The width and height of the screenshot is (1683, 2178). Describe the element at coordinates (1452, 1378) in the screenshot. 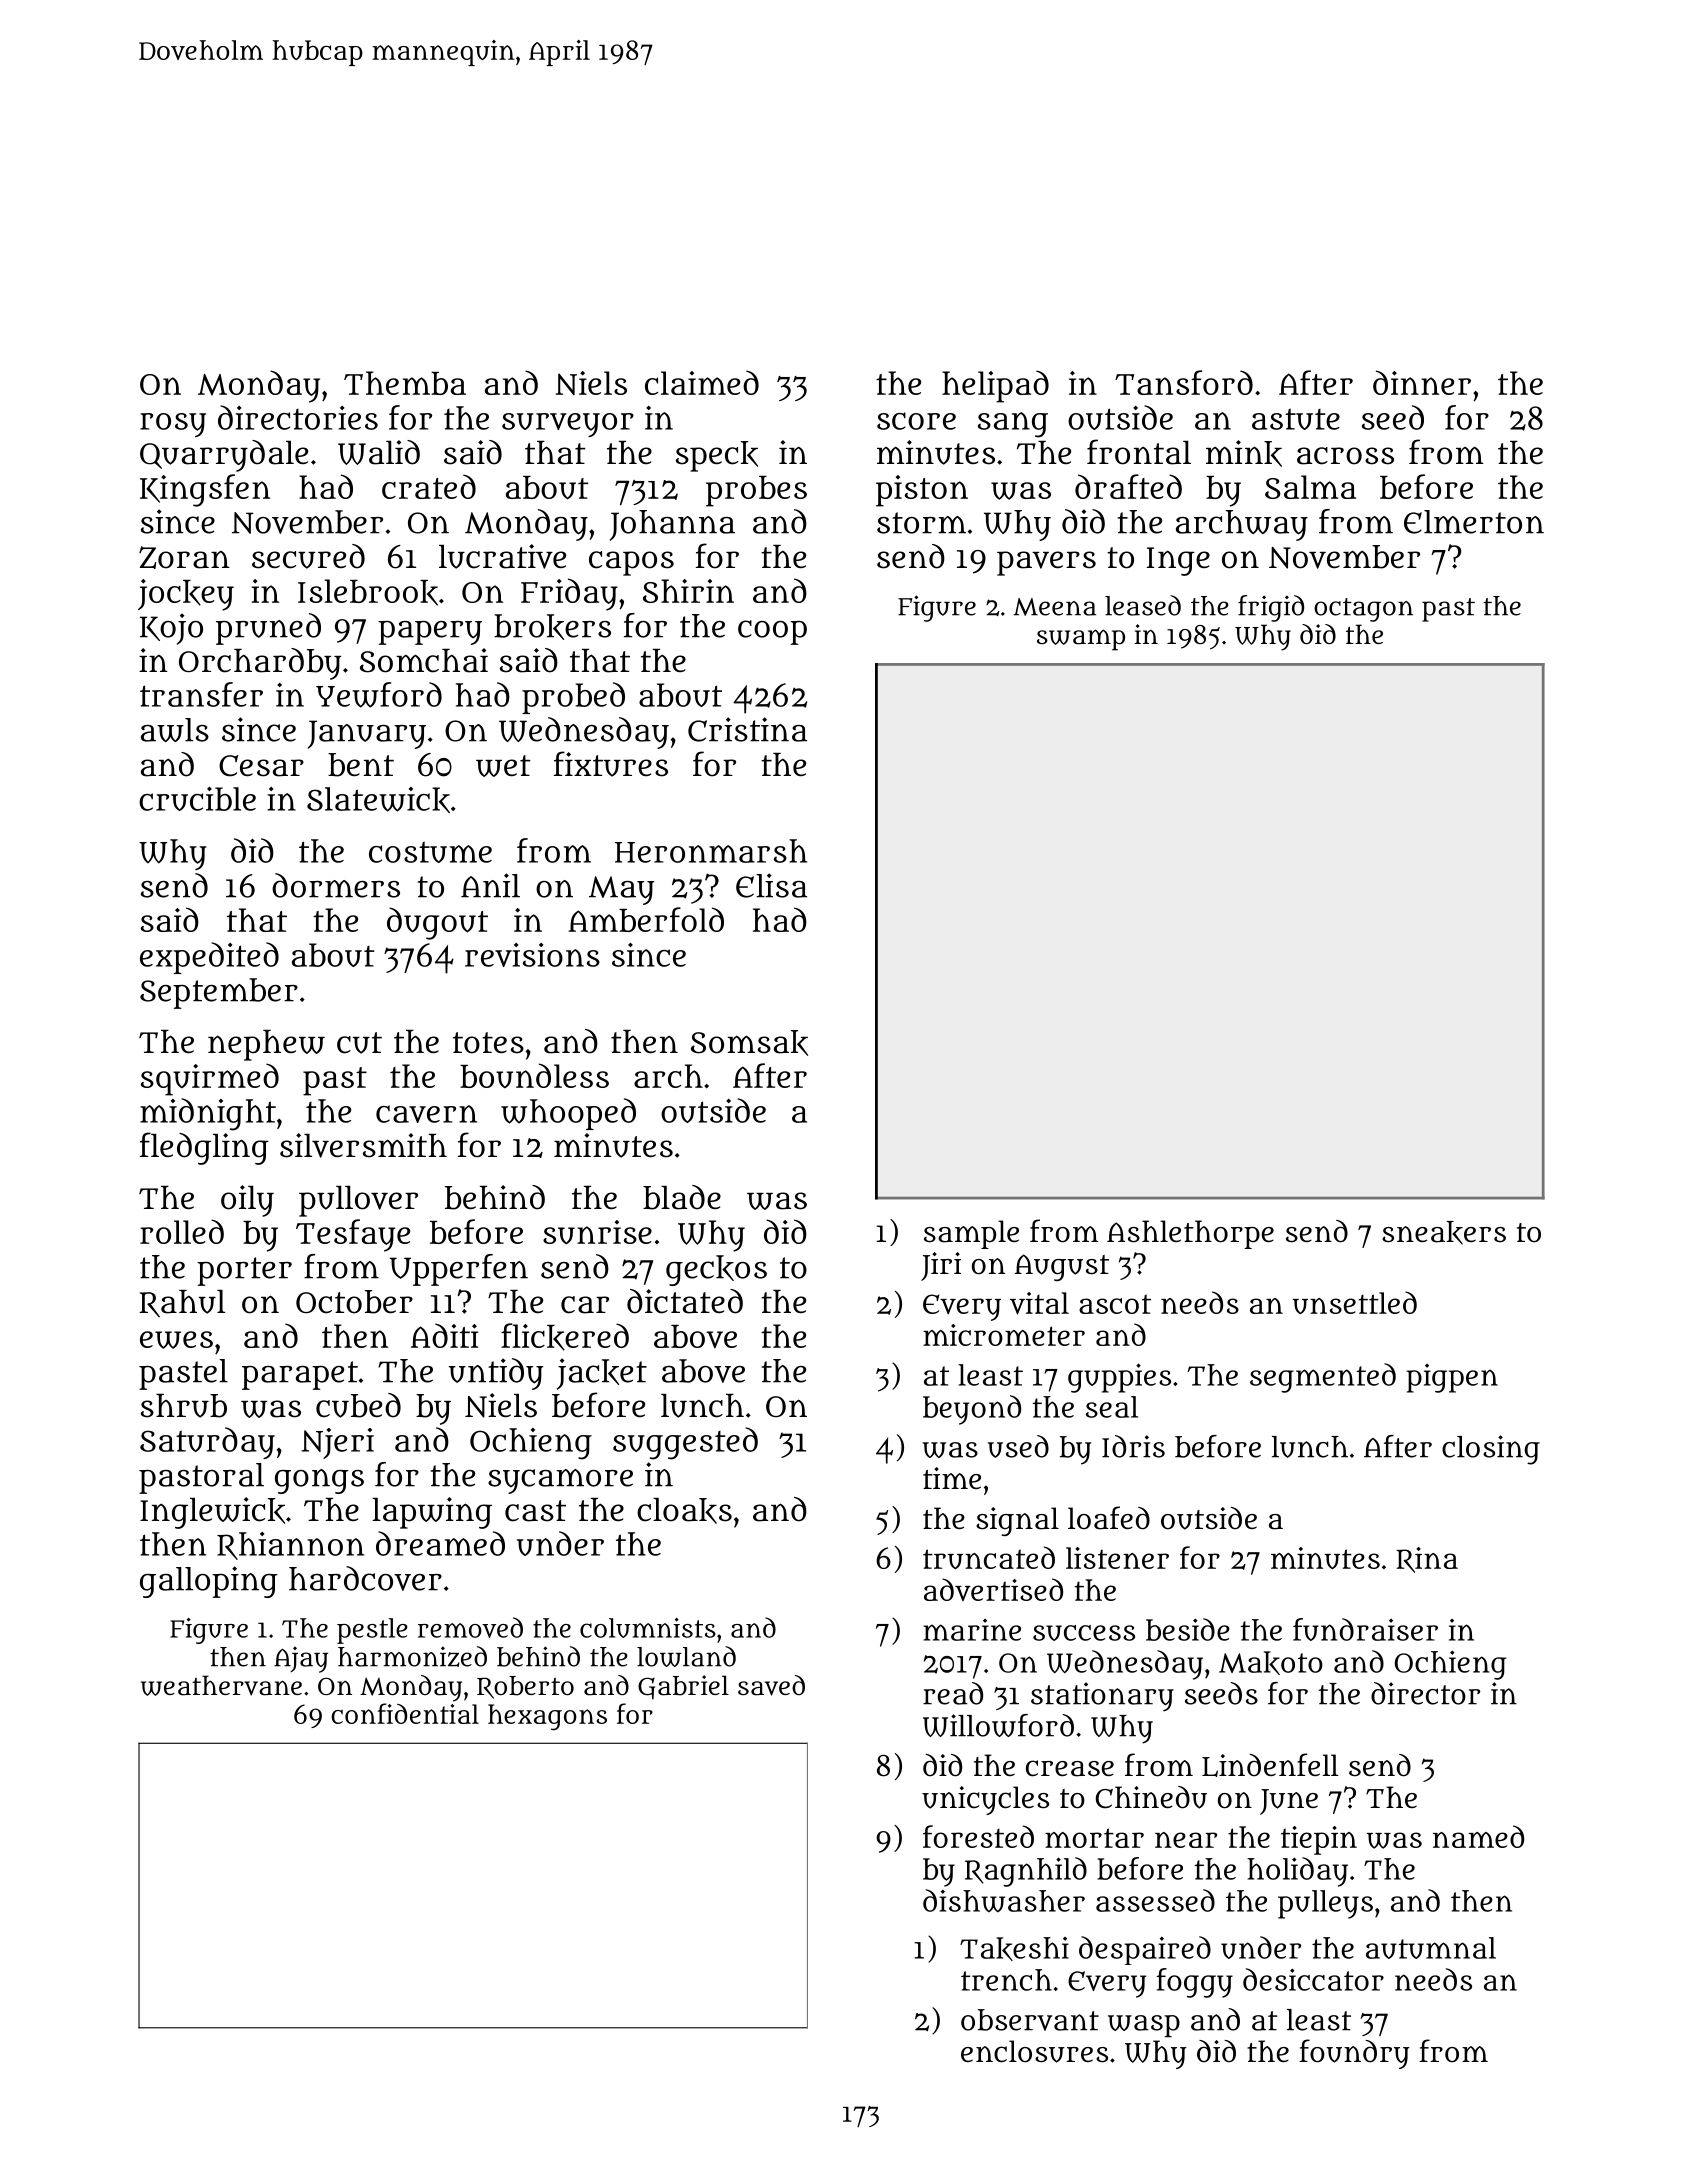

I see `pigpen` at that location.
